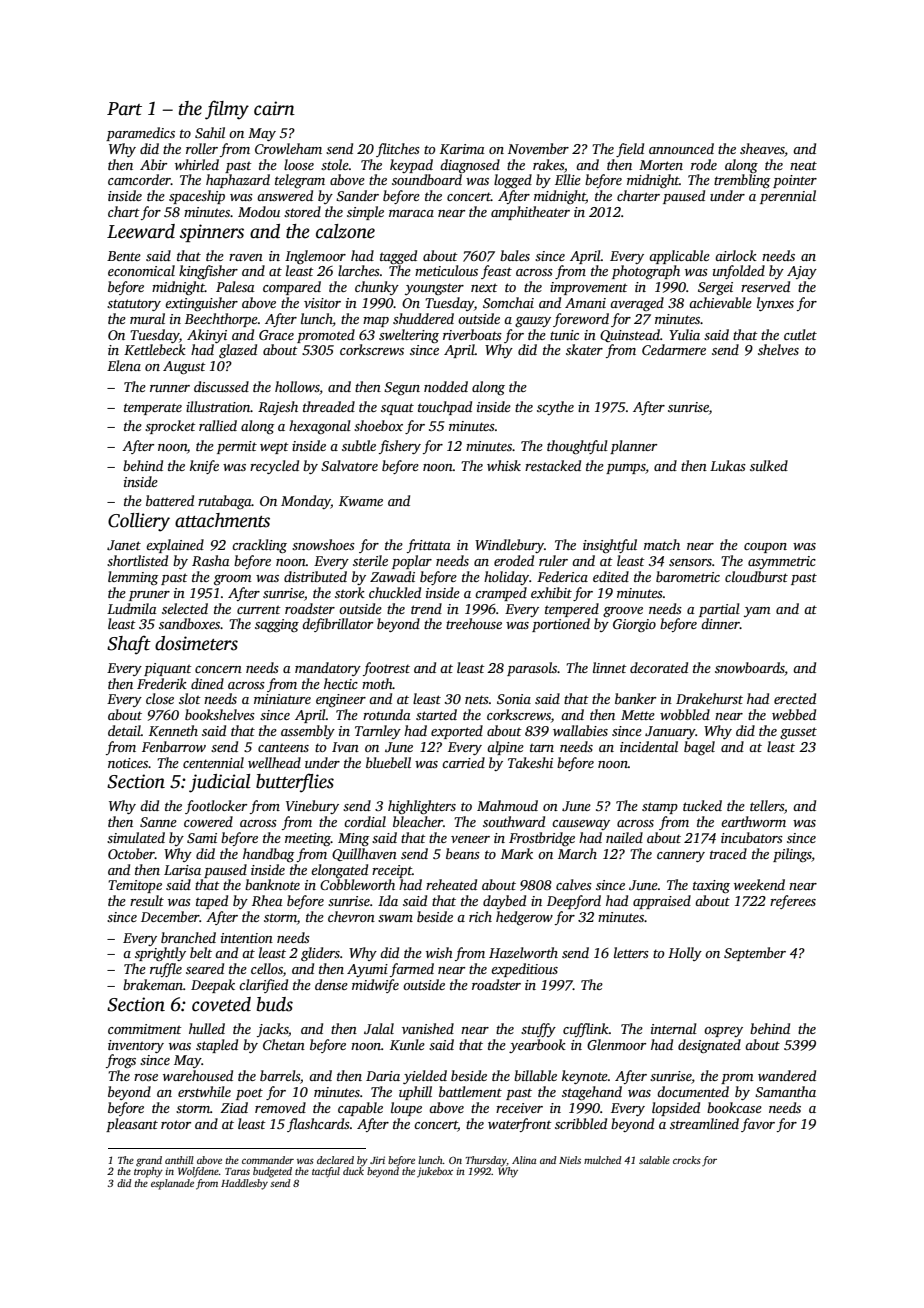 Image resolution: width=924 pixels, height=1308 pixels. I want to click on Haddlesby, so click(244, 1184).
